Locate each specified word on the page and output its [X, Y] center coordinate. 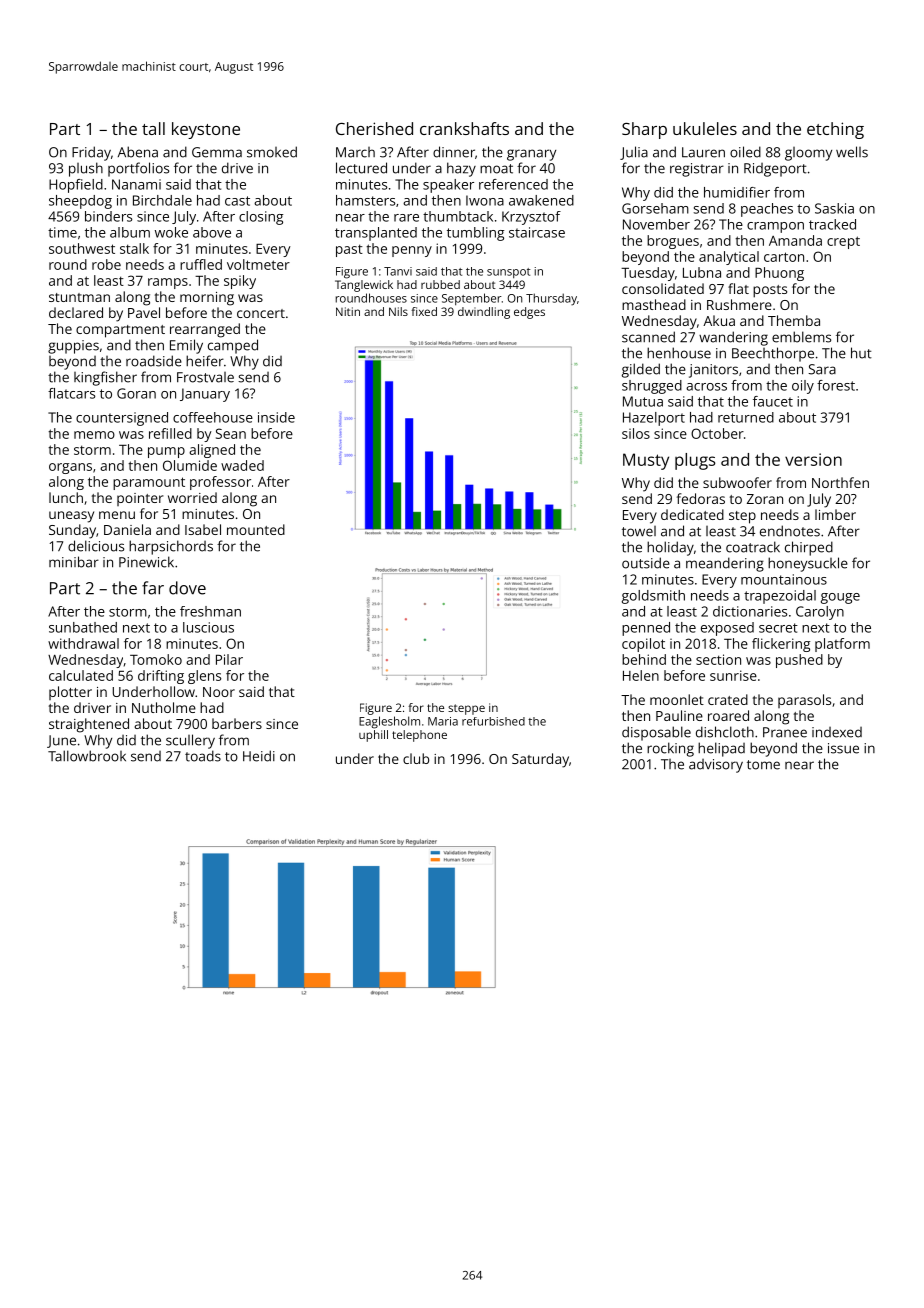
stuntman [79, 297]
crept [843, 242]
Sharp [644, 130]
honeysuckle [808, 564]
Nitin [348, 311]
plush [86, 169]
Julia [634, 153]
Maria [443, 721]
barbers [237, 723]
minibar [74, 562]
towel [639, 531]
